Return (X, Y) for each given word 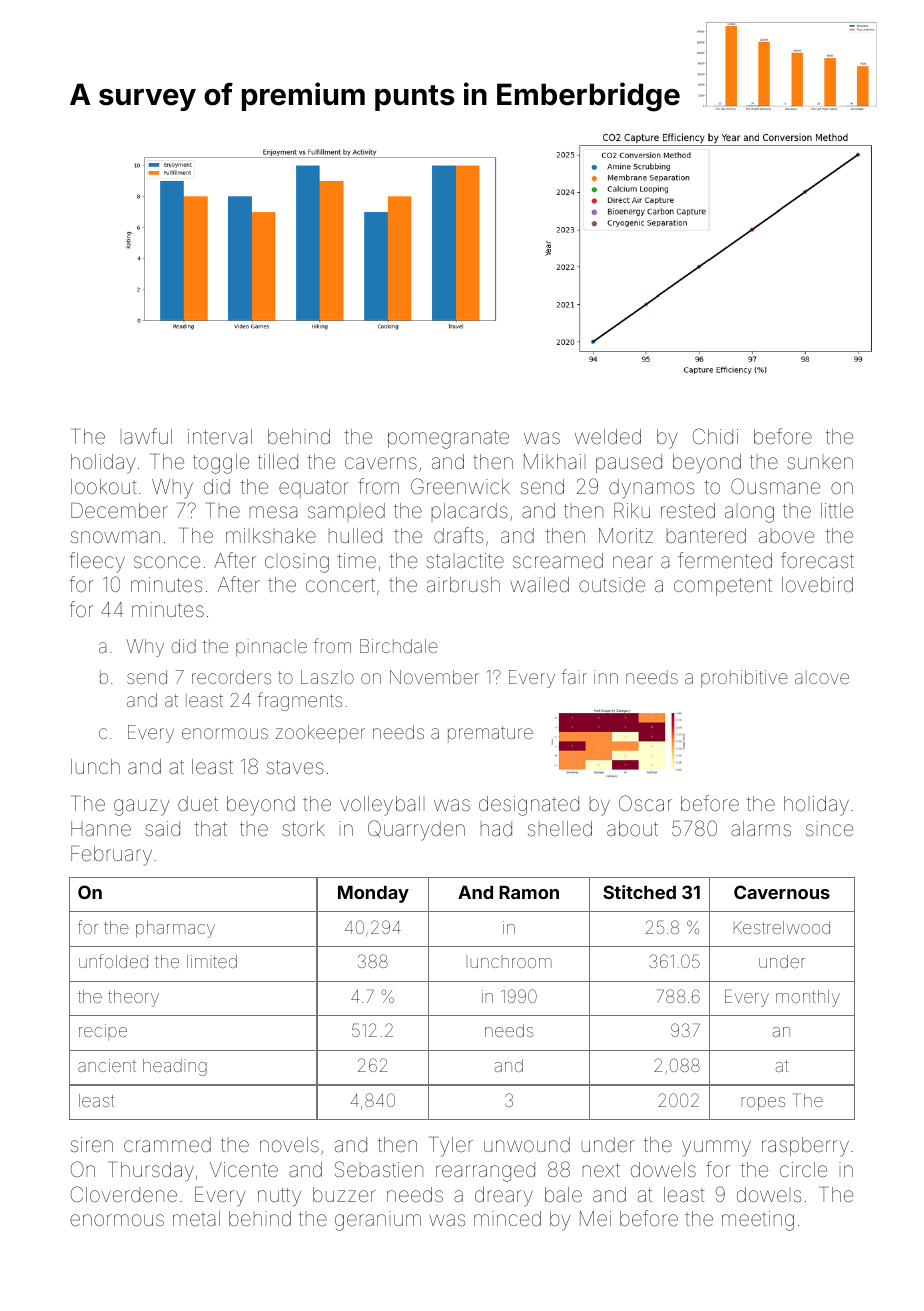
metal (196, 1218)
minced (507, 1218)
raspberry (805, 1147)
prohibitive (744, 679)
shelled (560, 828)
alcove (822, 677)
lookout (104, 486)
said (162, 828)
